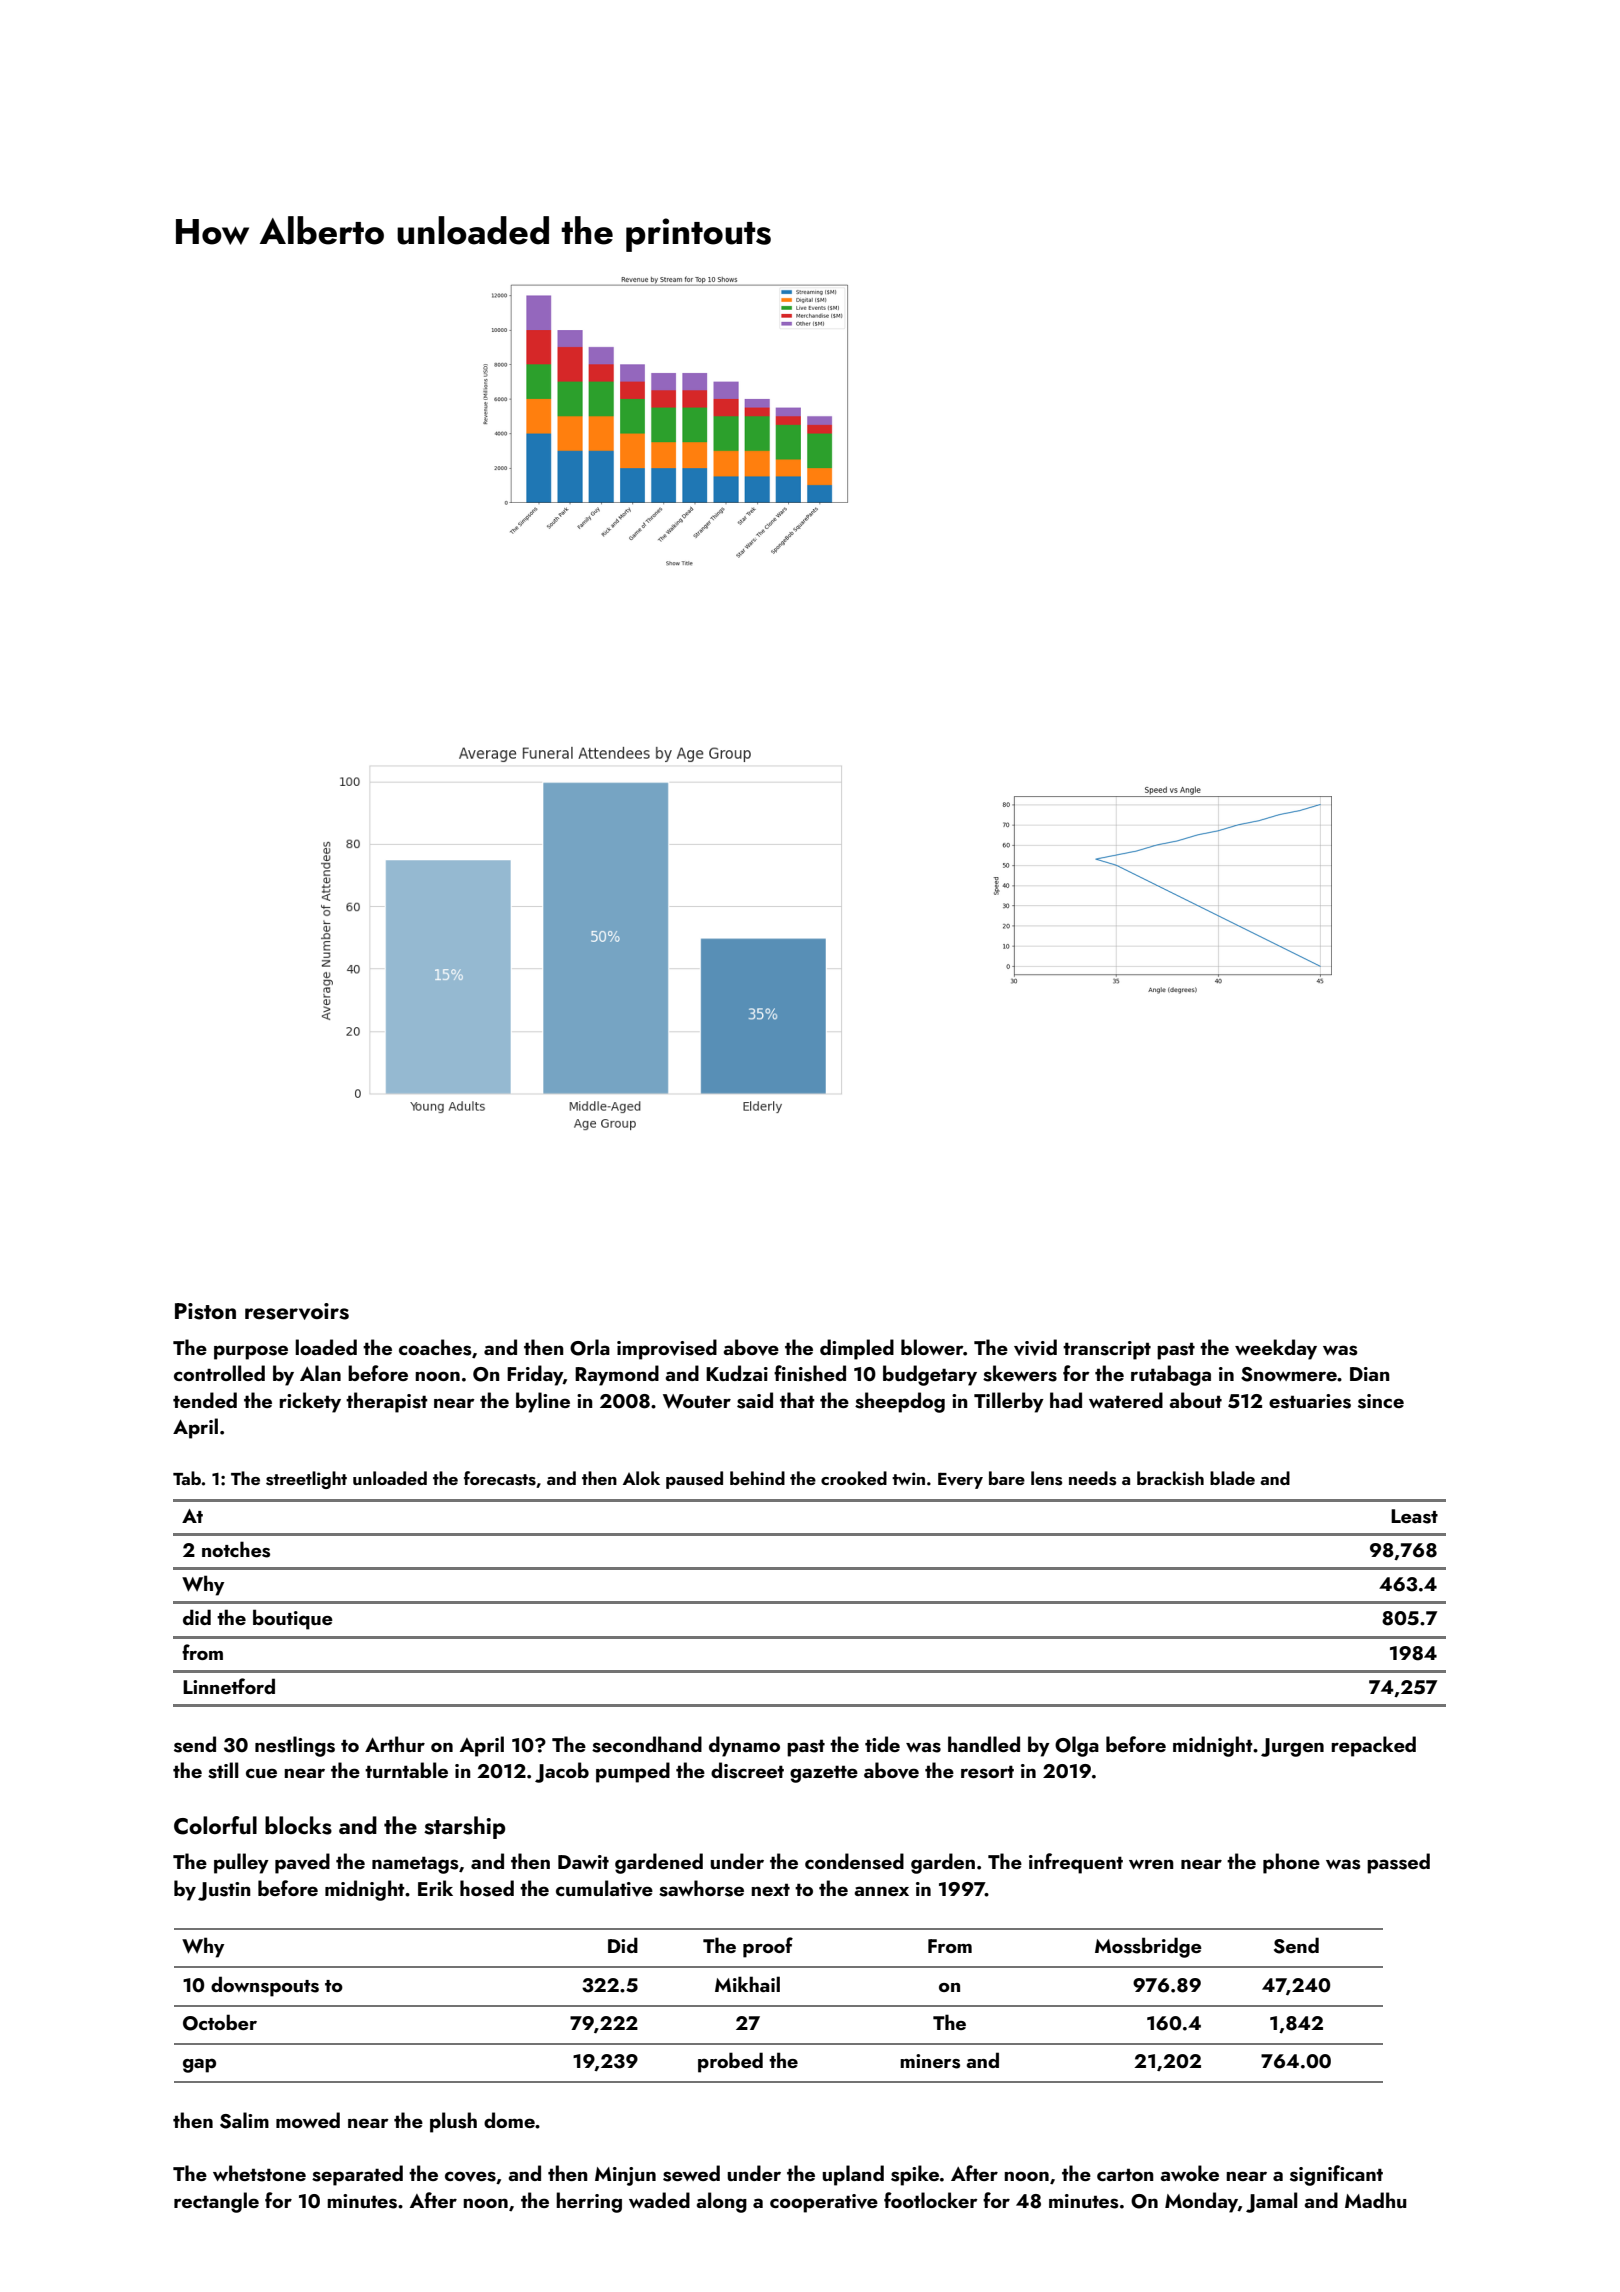  I want to click on Linnetford, so click(229, 1686).
